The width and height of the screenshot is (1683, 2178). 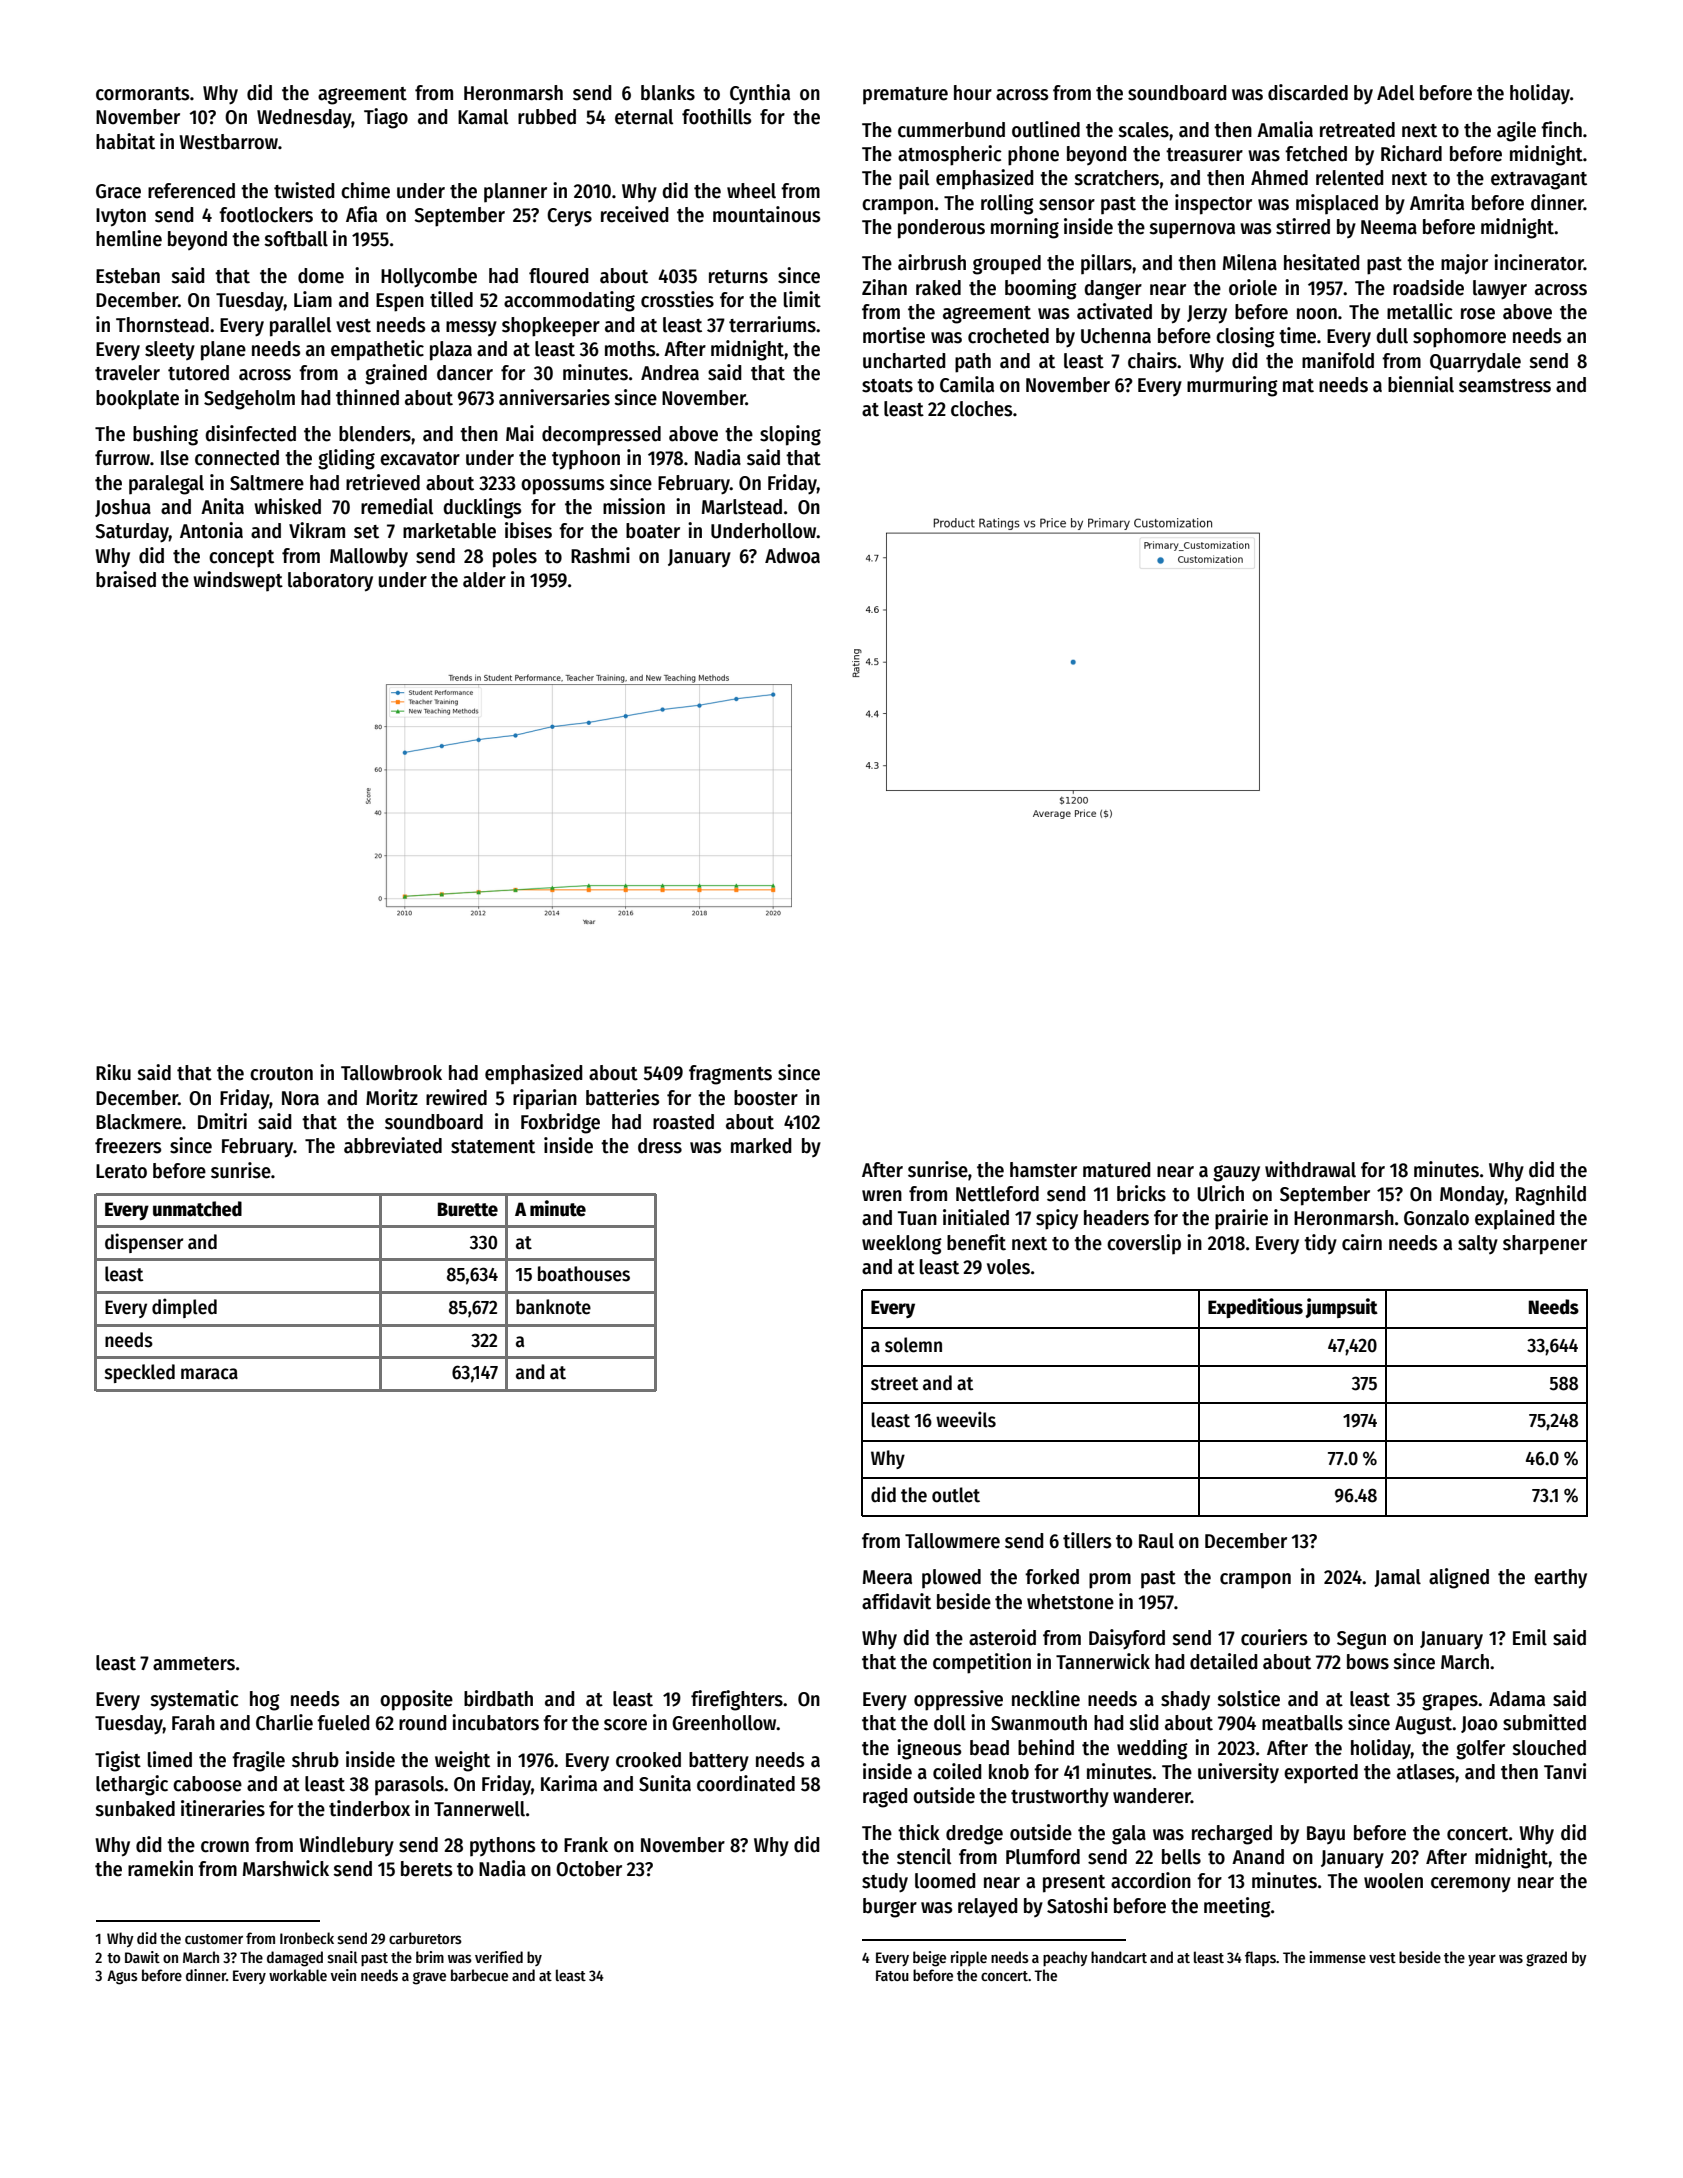 What do you see at coordinates (1119, 1957) in the screenshot?
I see `handcart` at bounding box center [1119, 1957].
